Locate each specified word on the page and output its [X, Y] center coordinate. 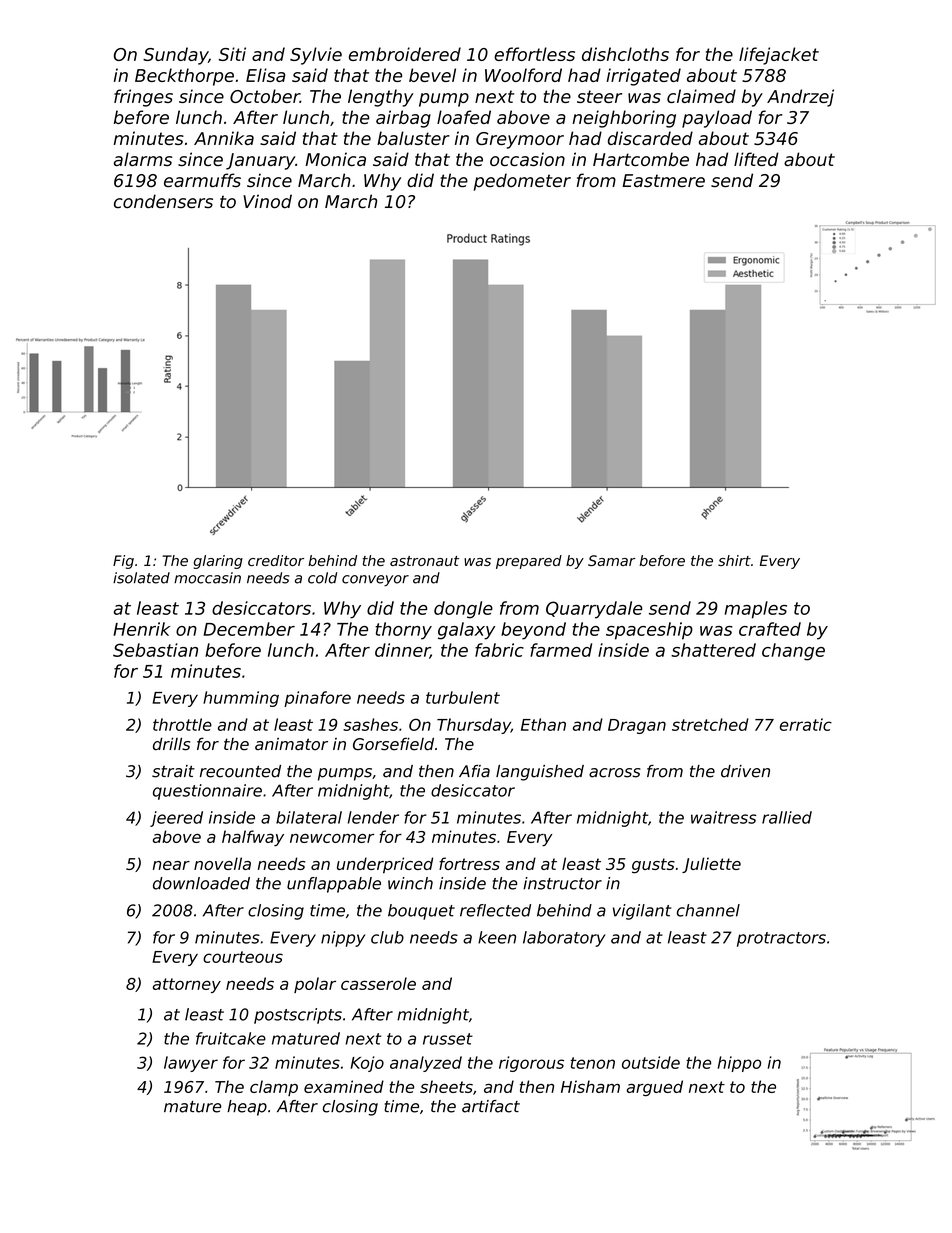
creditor [276, 560]
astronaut [424, 561]
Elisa [265, 75]
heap [247, 1108]
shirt [734, 560]
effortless [534, 54]
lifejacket [779, 56]
